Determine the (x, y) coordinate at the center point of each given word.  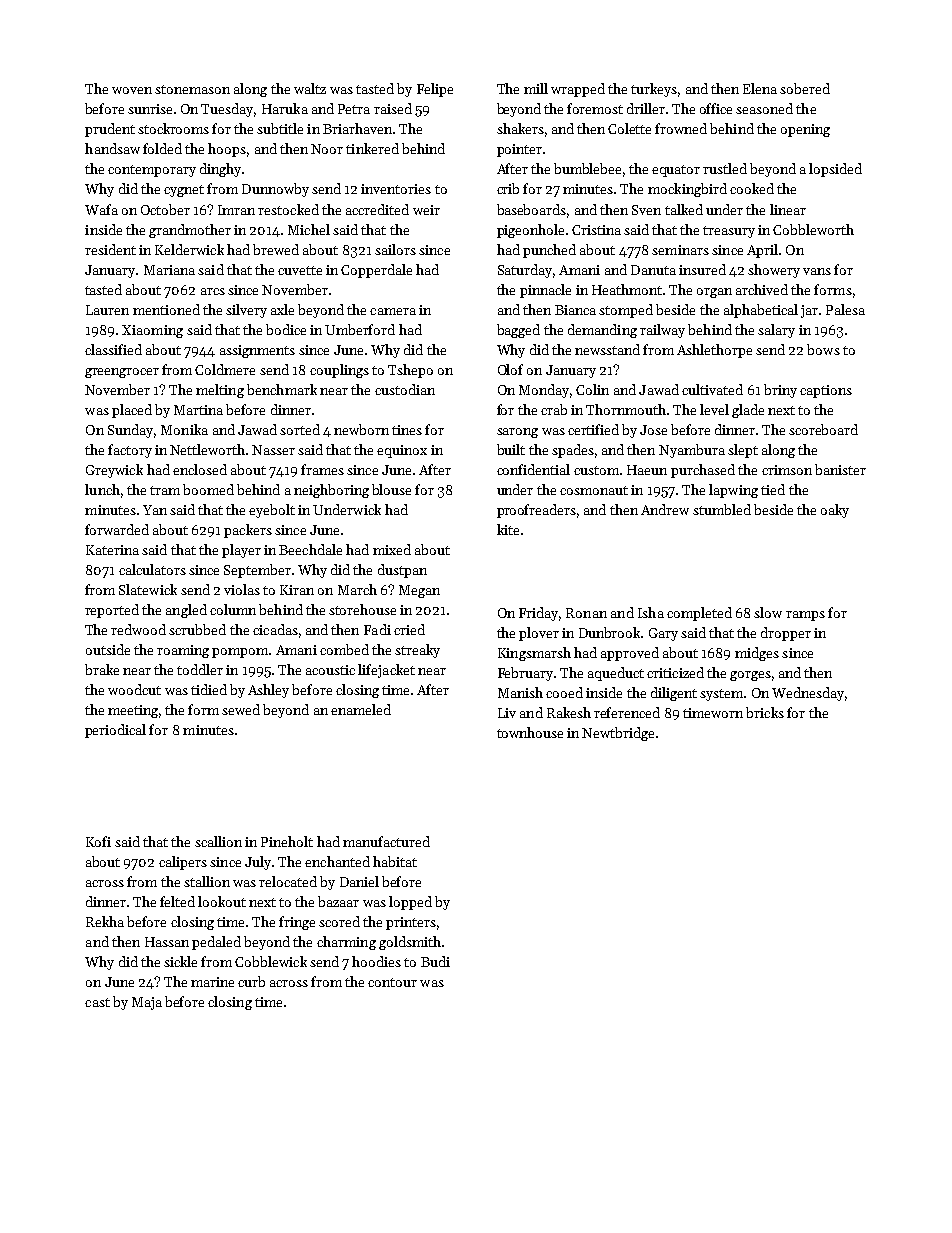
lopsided (835, 170)
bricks (765, 712)
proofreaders (536, 511)
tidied (209, 689)
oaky (835, 511)
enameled (361, 709)
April (762, 251)
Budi (435, 961)
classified (113, 349)
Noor (327, 149)
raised (393, 108)
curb (251, 981)
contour (392, 982)
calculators (152, 569)
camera (393, 311)
